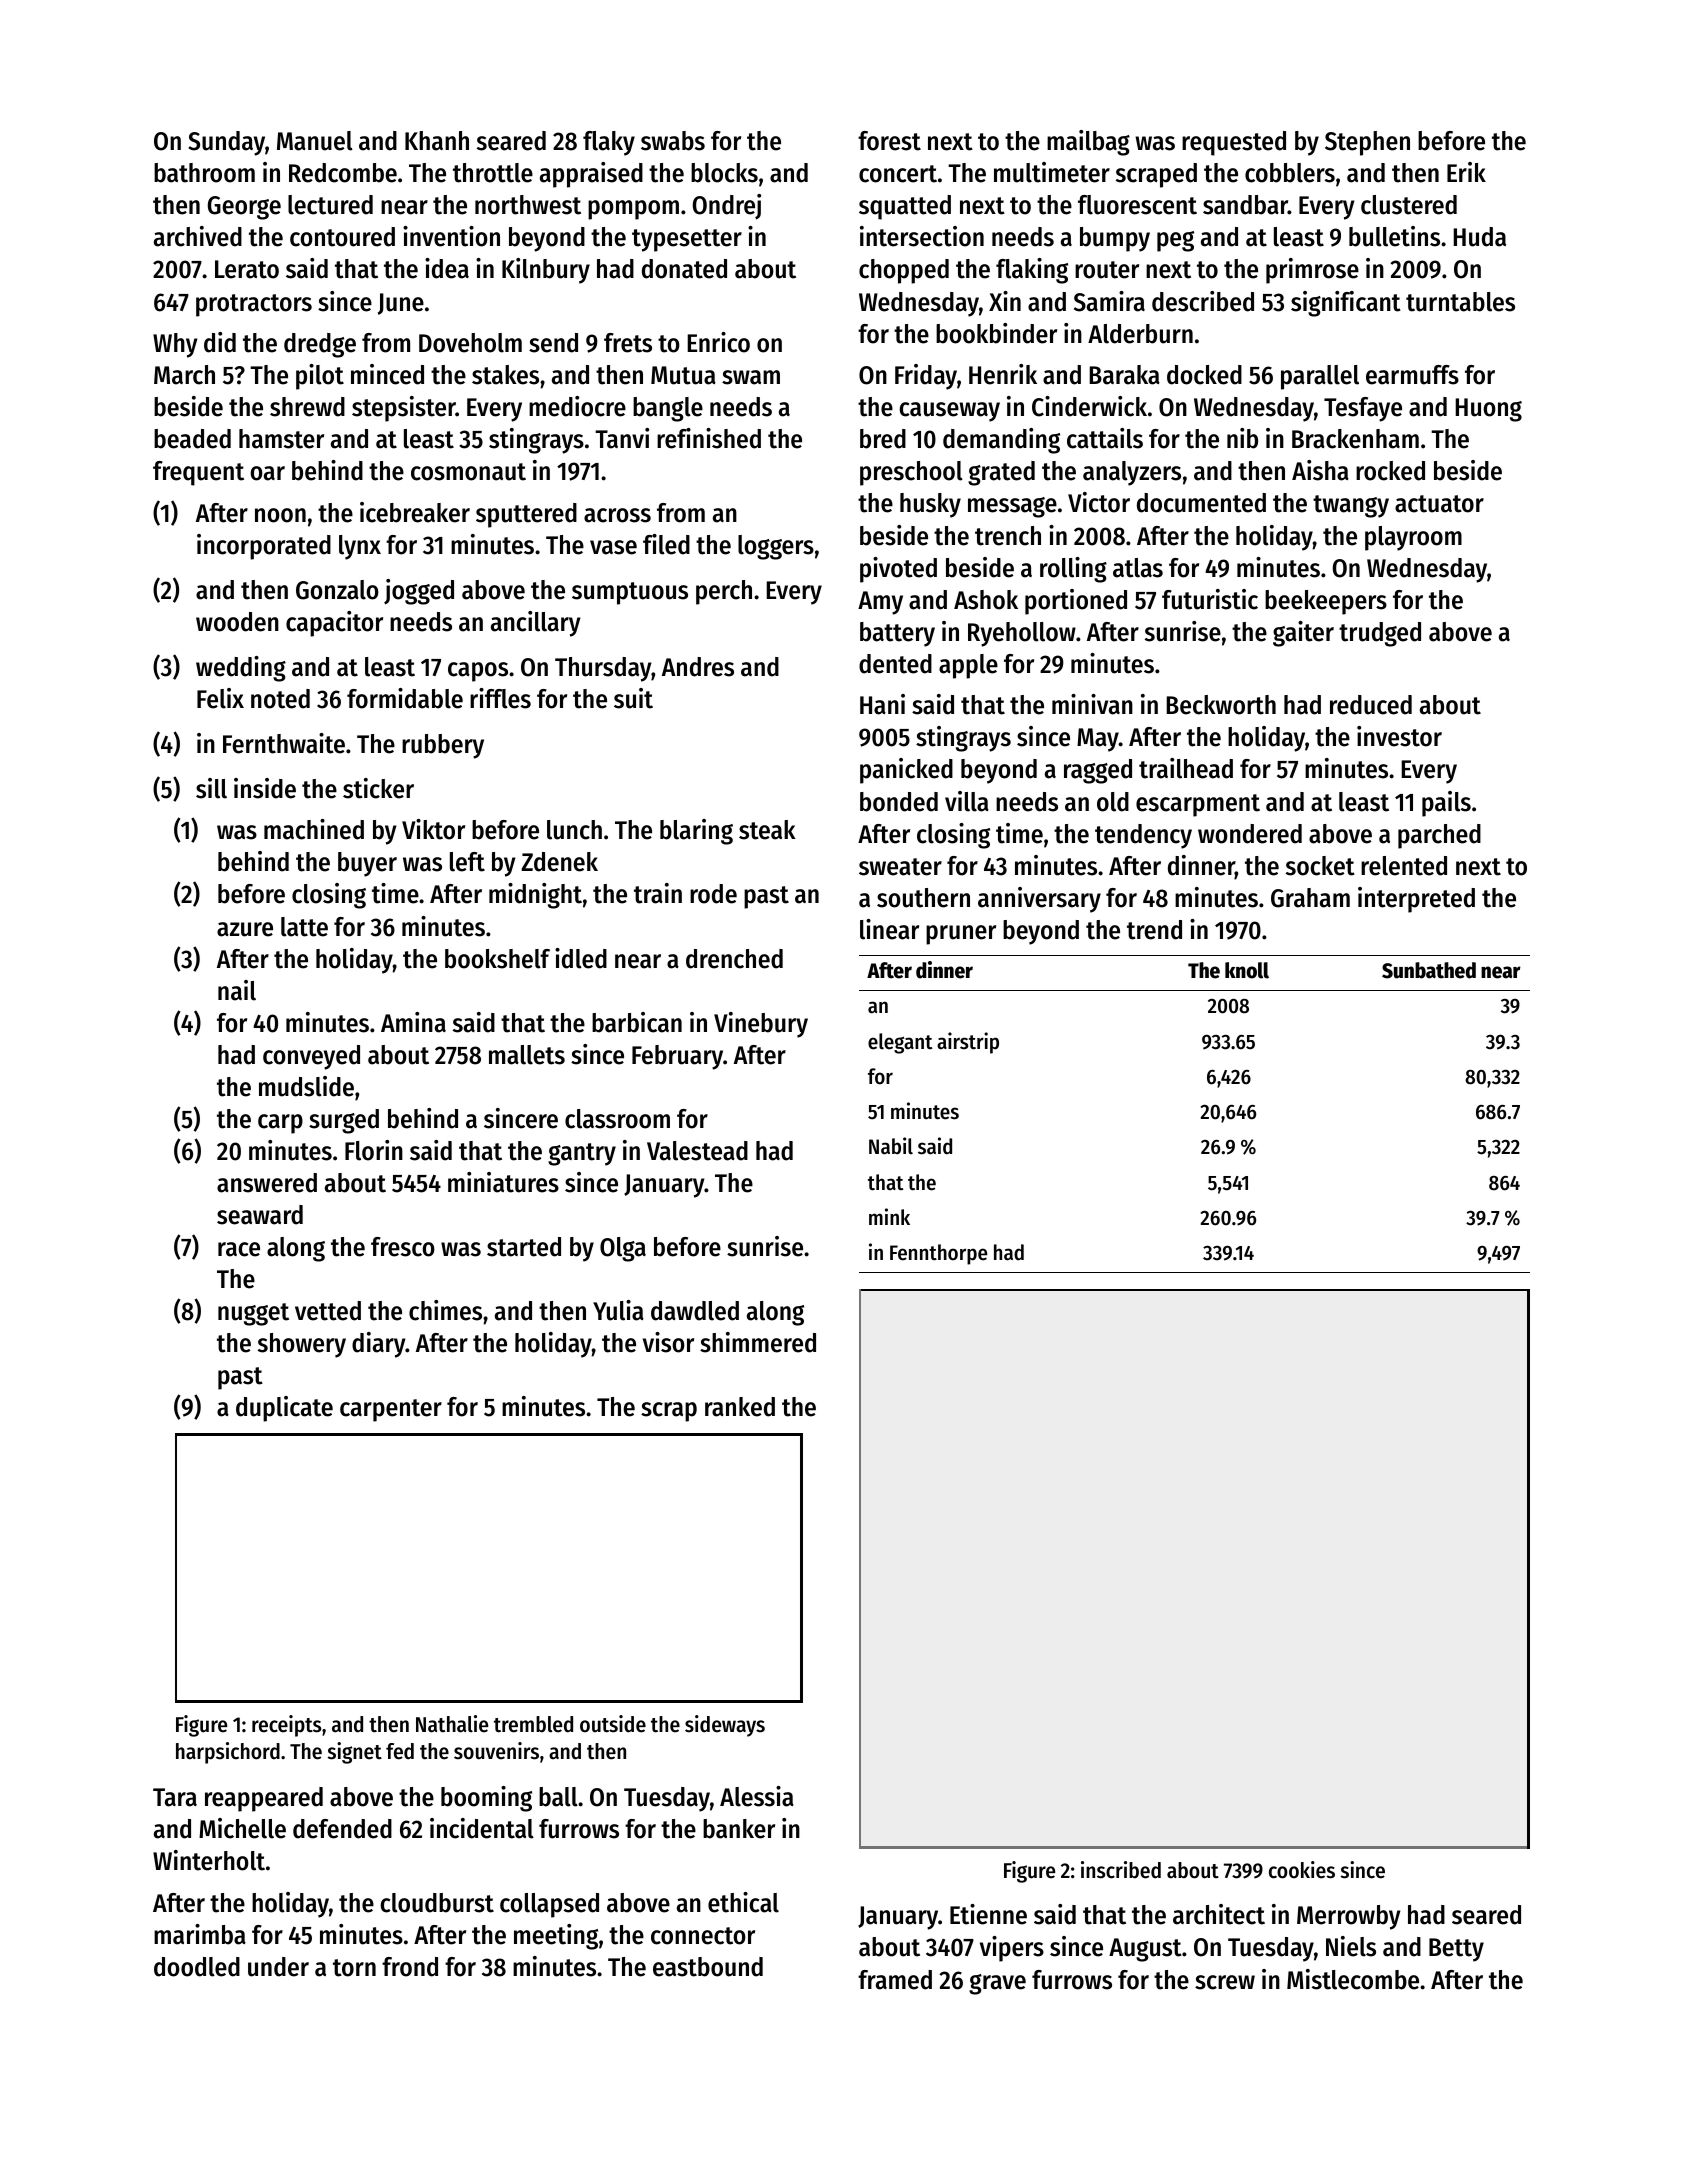  I want to click on requested, so click(1234, 143).
